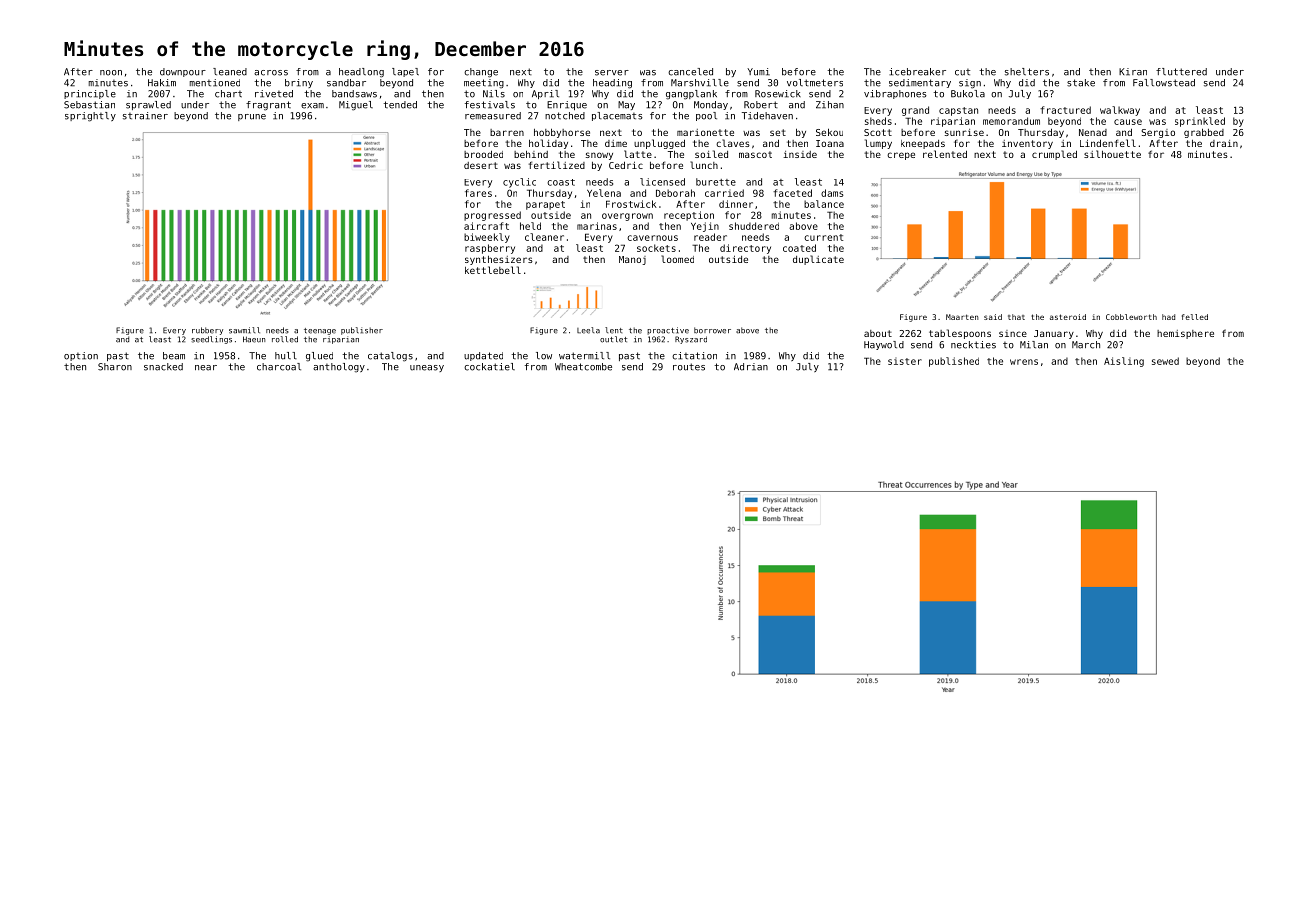 Image resolution: width=1308 pixels, height=924 pixels. What do you see at coordinates (799, 248) in the screenshot?
I see `coated` at bounding box center [799, 248].
